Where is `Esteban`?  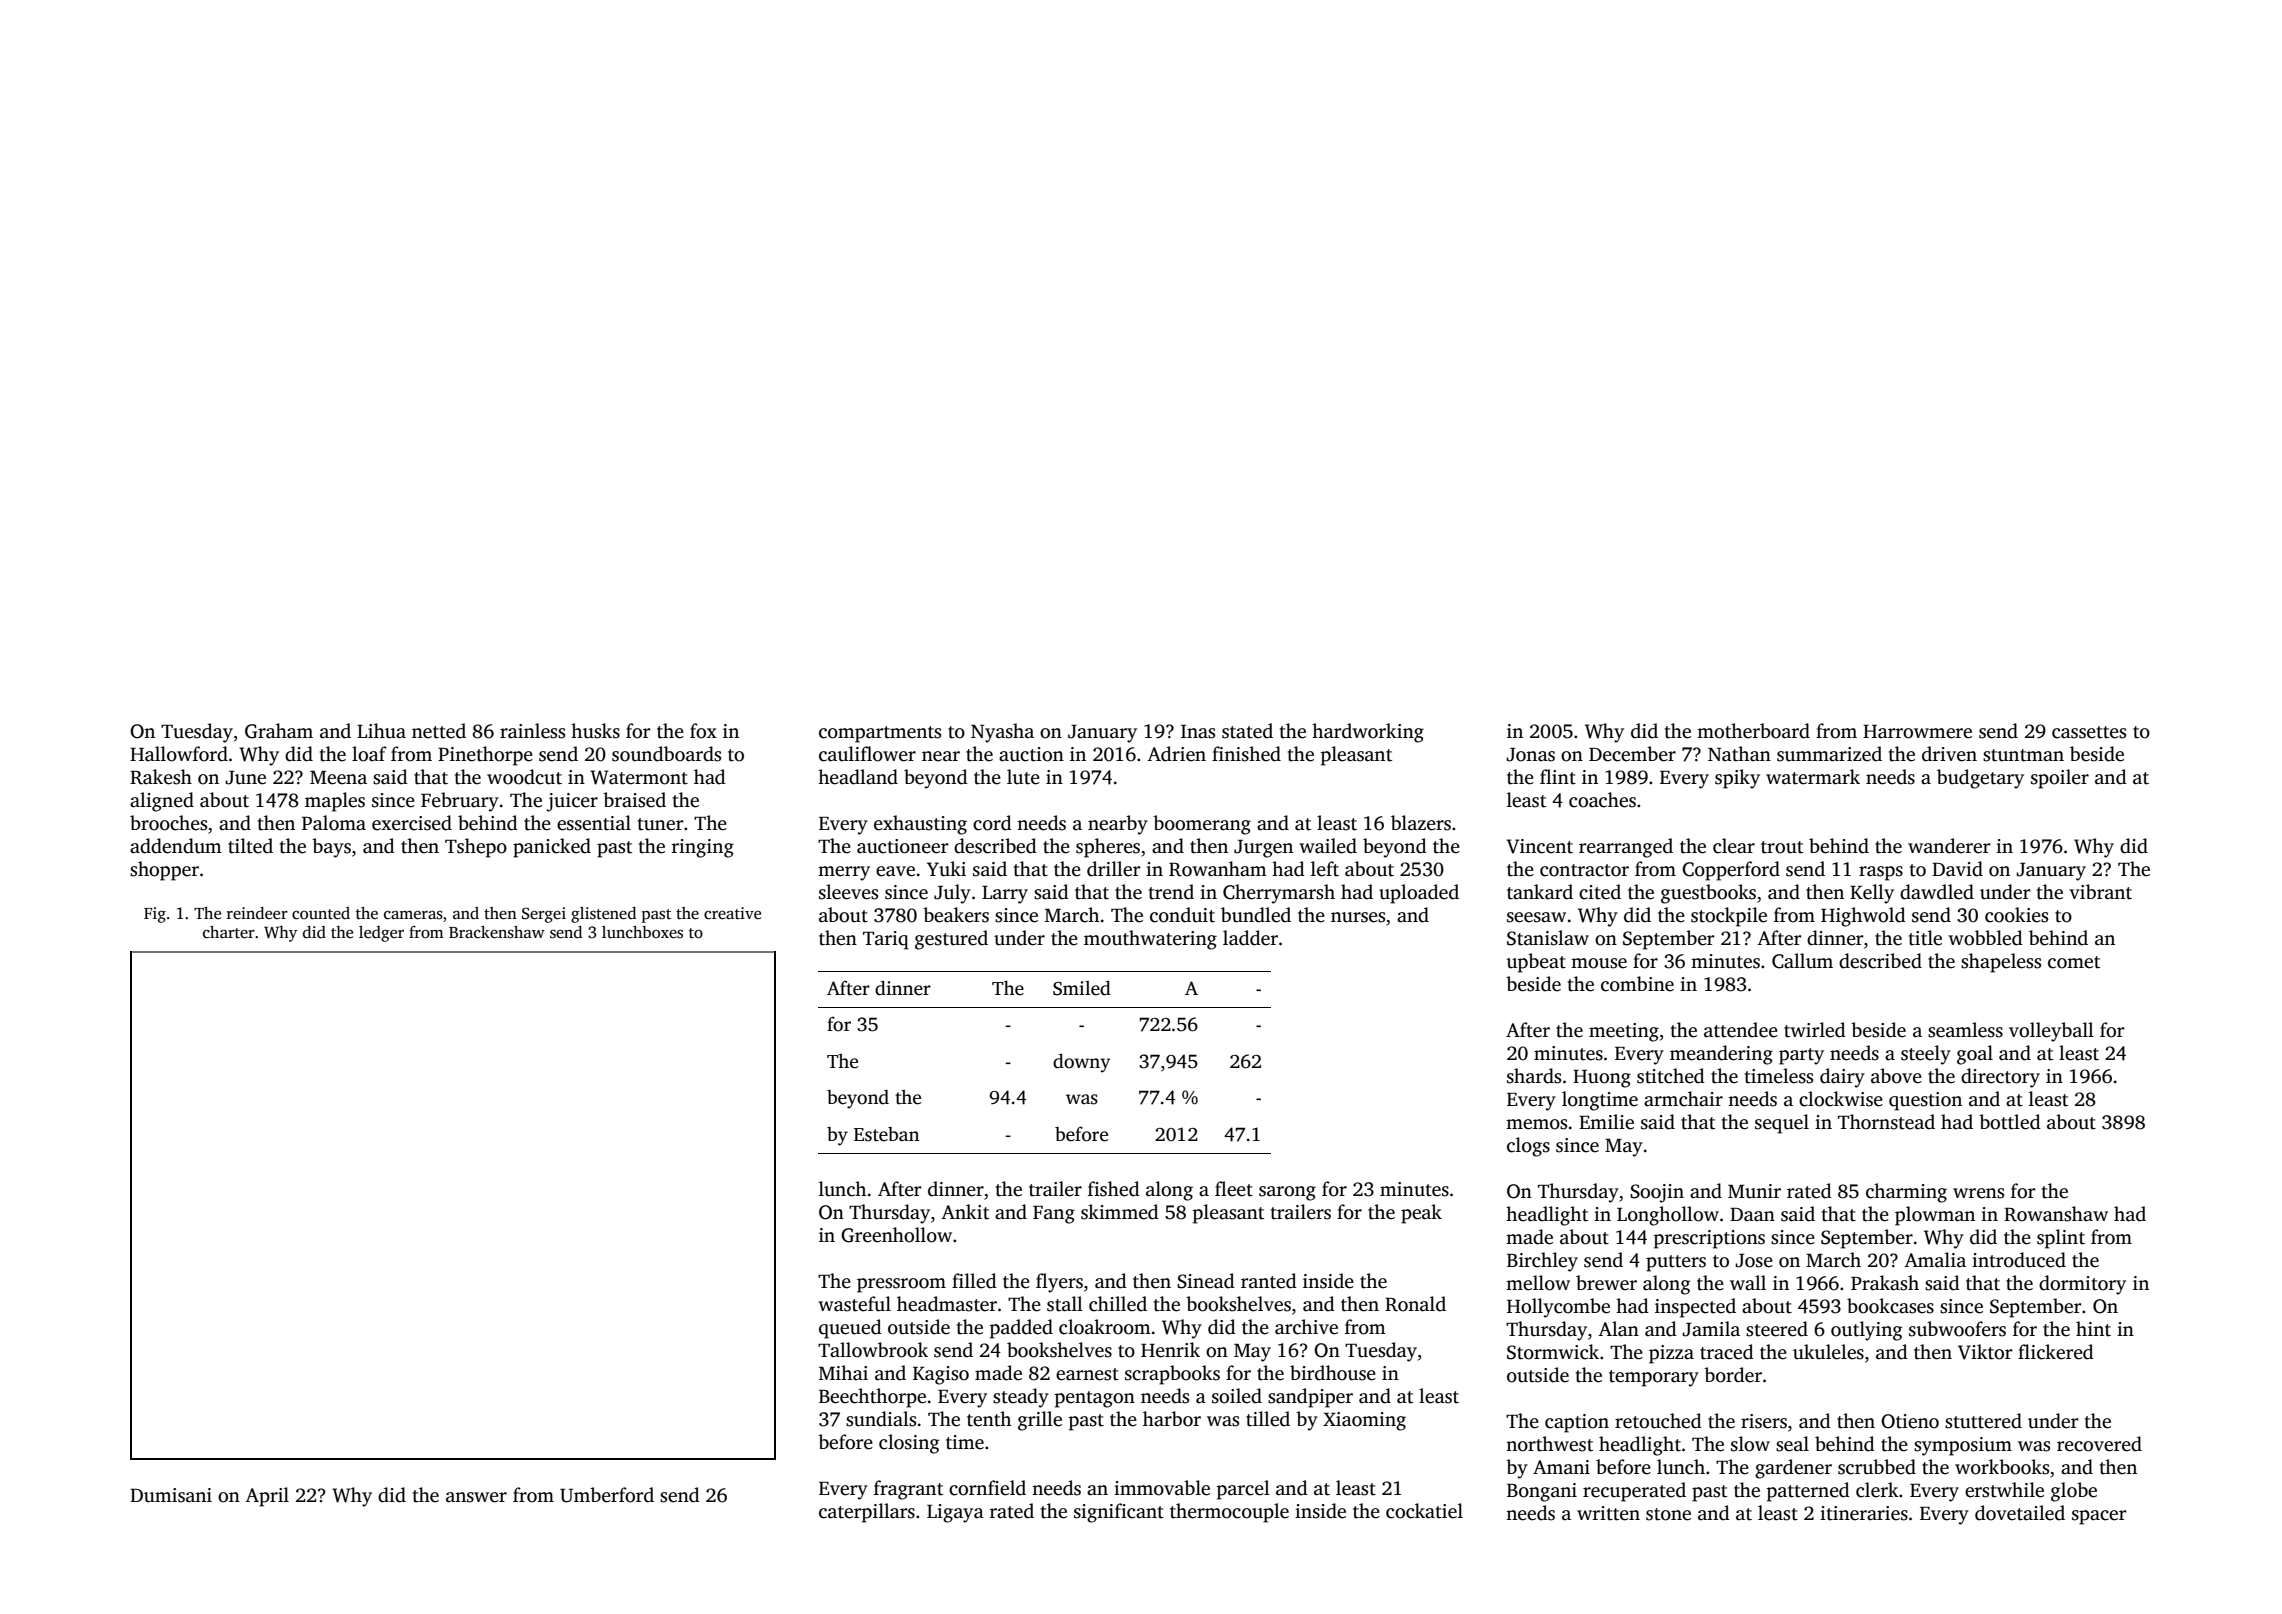
Esteban is located at coordinates (886, 1134).
